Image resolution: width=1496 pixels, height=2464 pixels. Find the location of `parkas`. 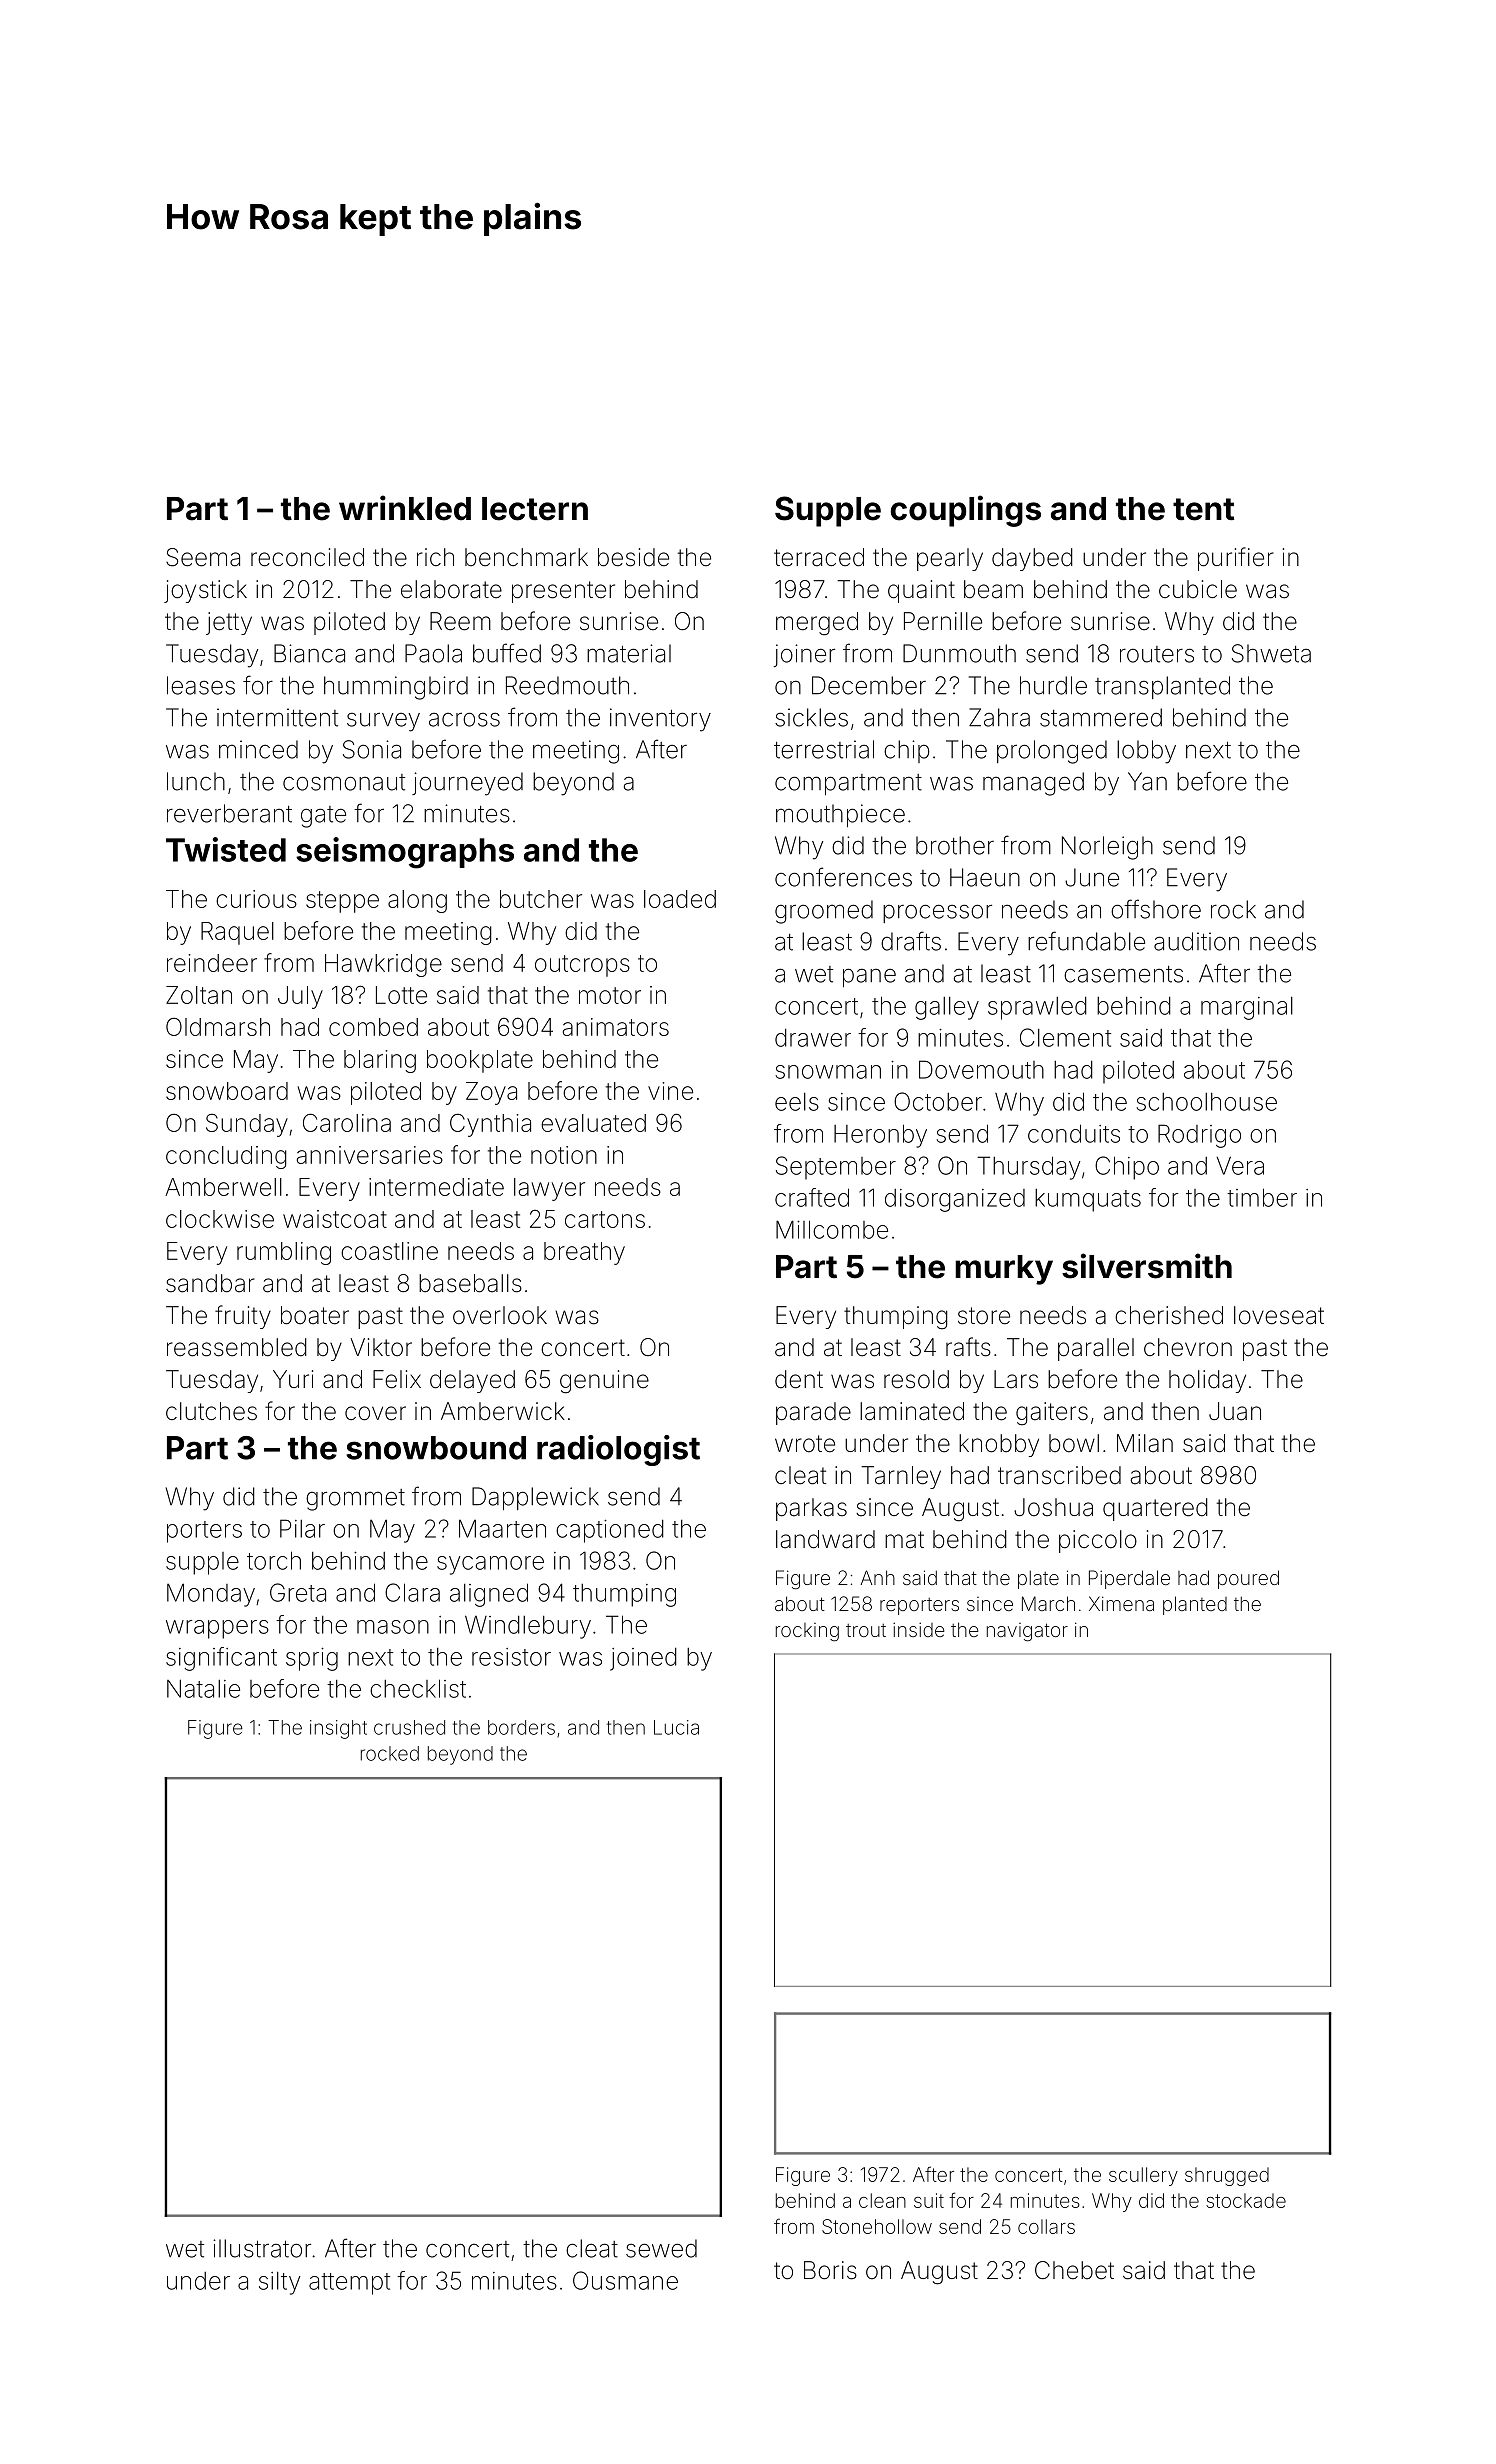

parkas is located at coordinates (811, 1509).
